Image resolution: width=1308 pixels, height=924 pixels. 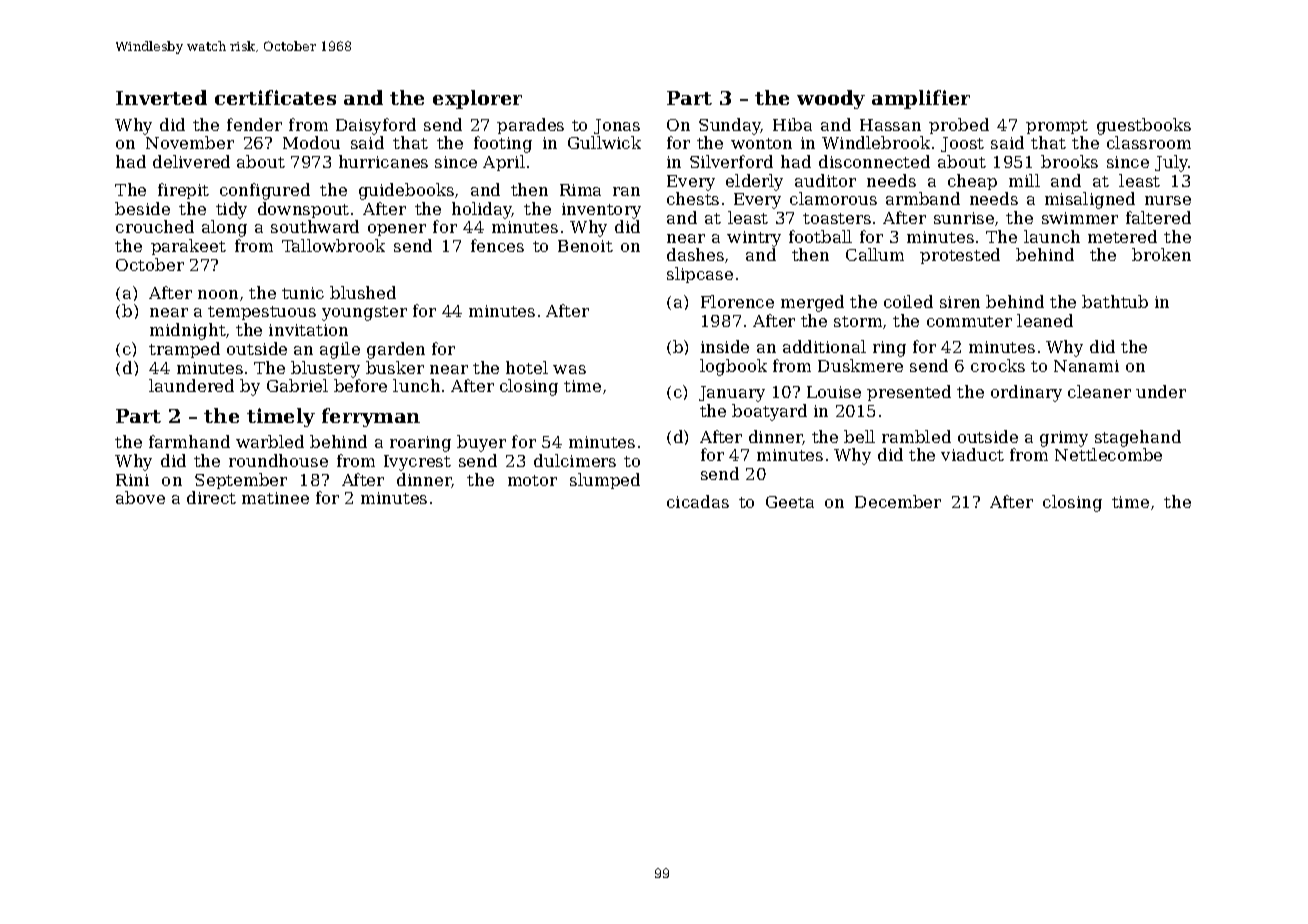 What do you see at coordinates (1144, 126) in the document?
I see `guestbooks` at bounding box center [1144, 126].
